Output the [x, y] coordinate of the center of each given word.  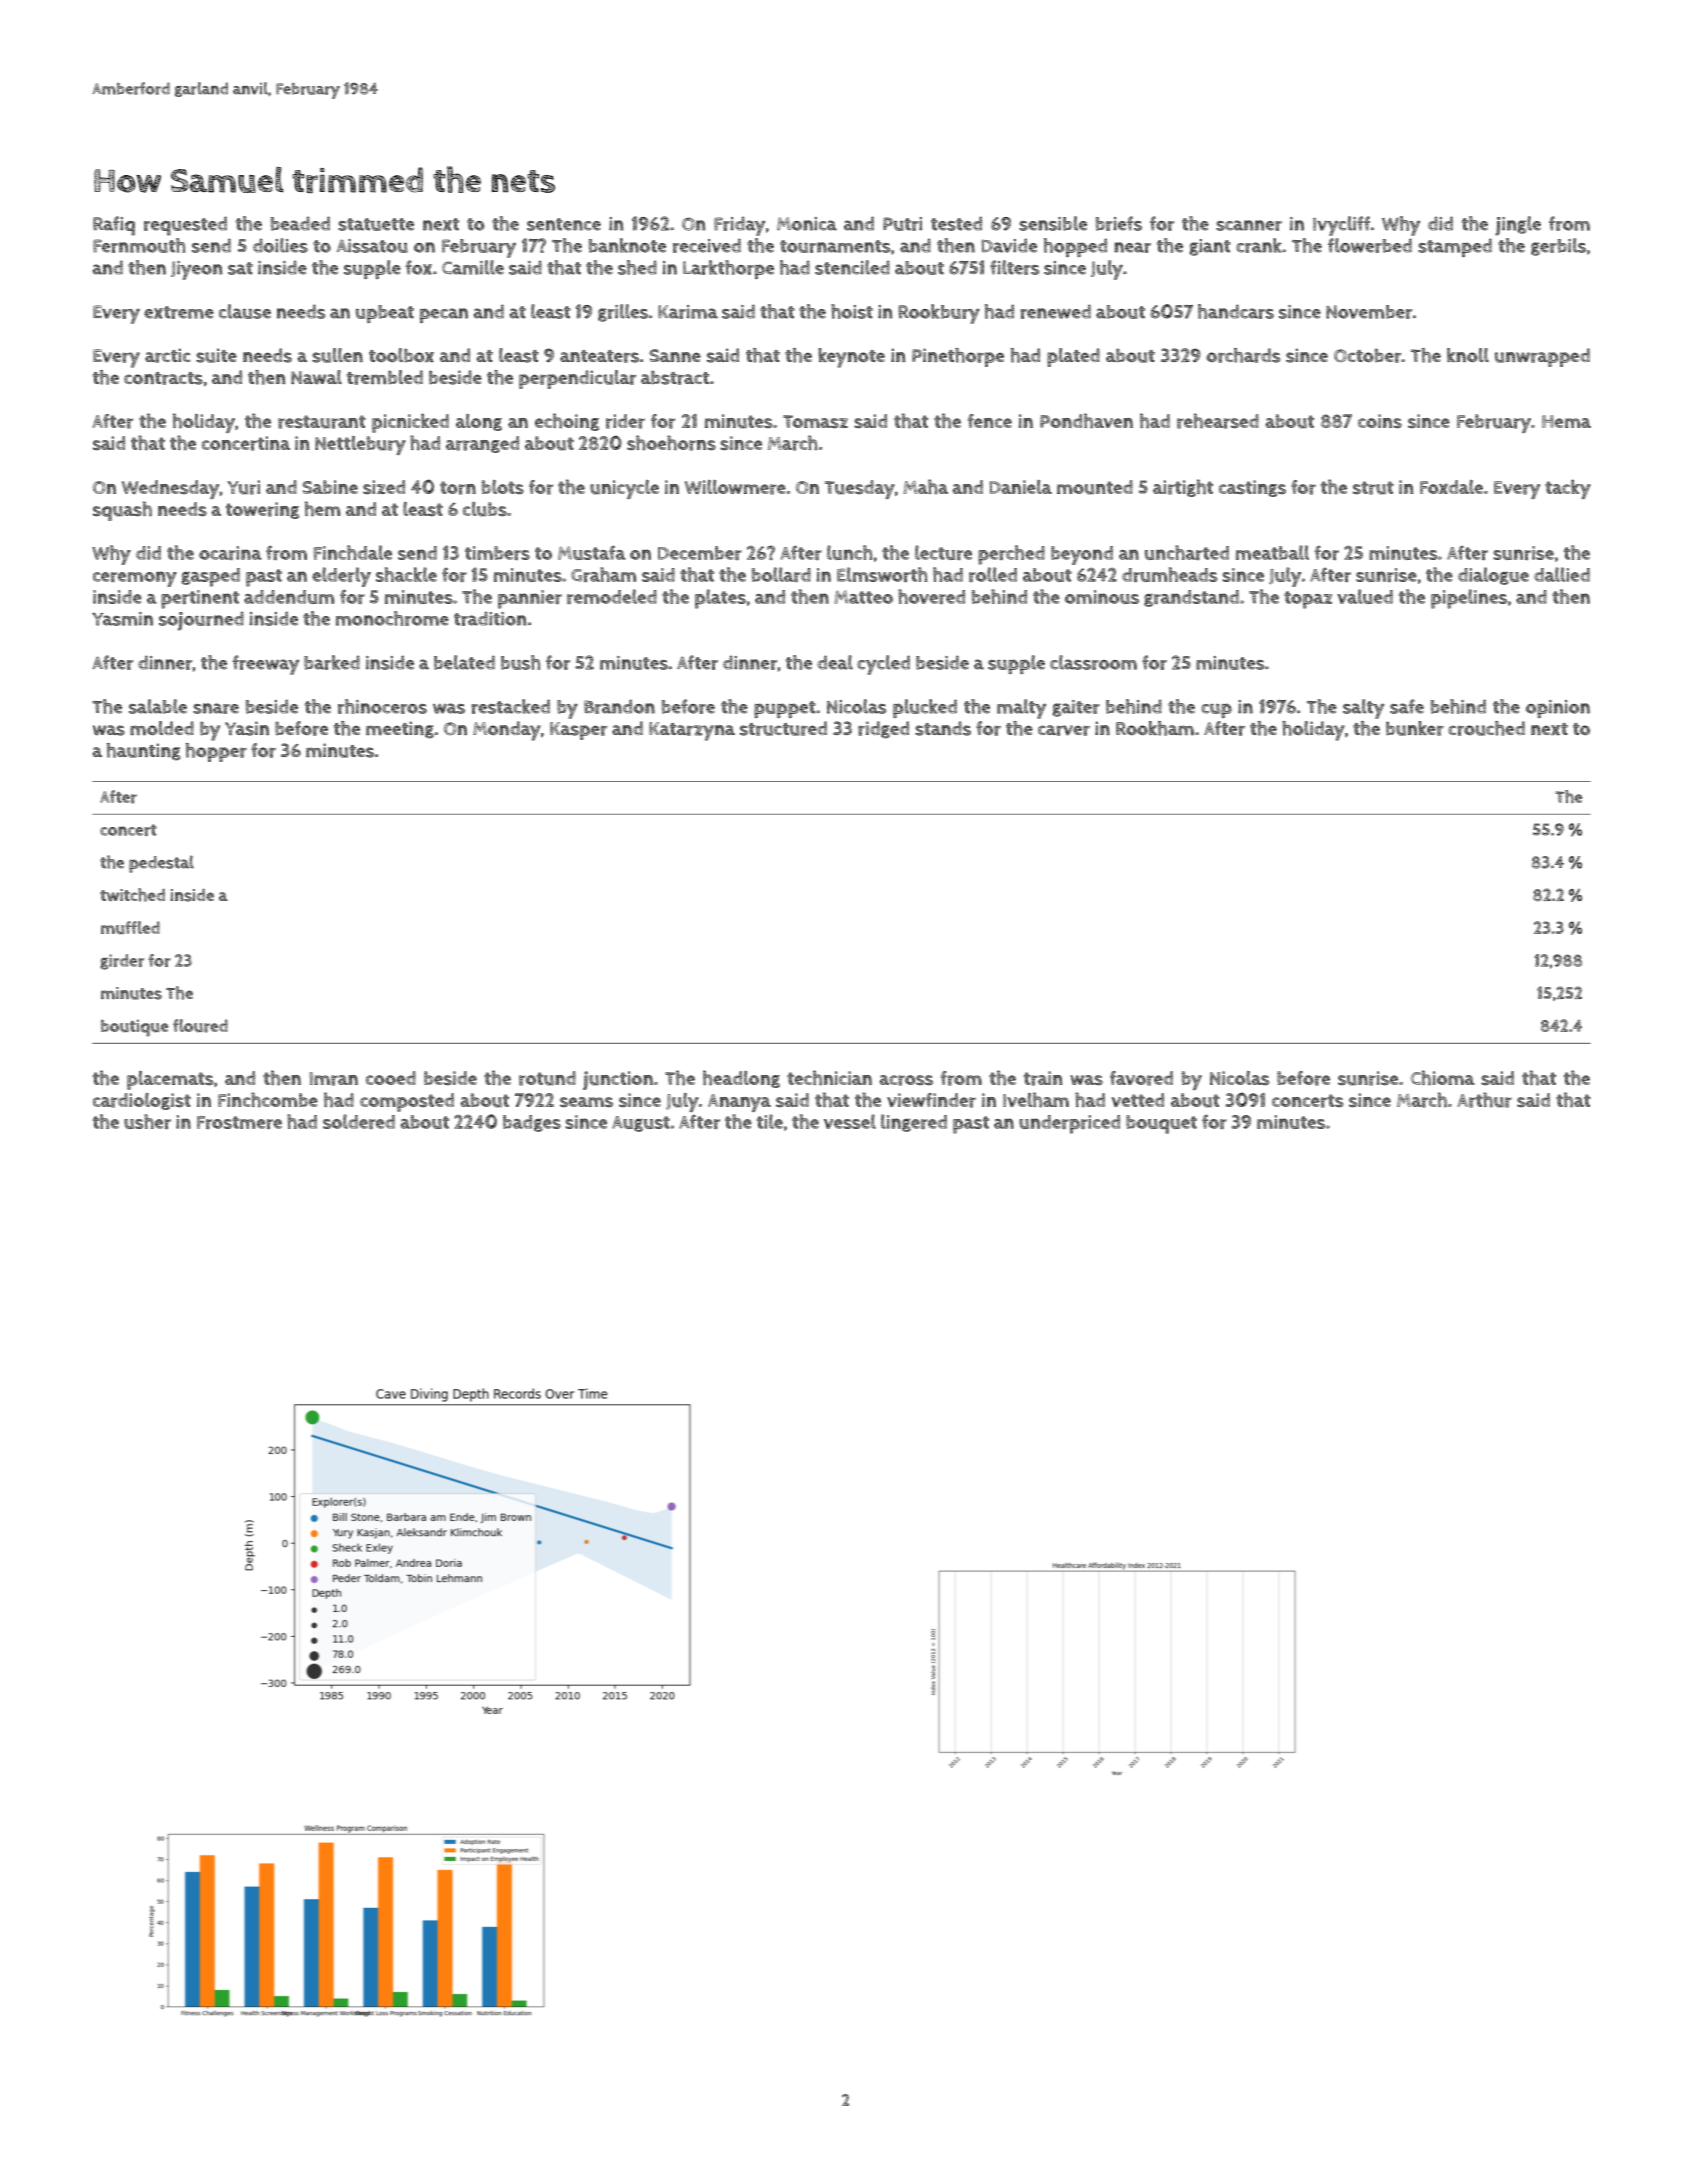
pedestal [161, 864]
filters [1014, 267]
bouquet [1161, 1124]
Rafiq [114, 226]
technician [829, 1077]
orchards [1243, 355]
